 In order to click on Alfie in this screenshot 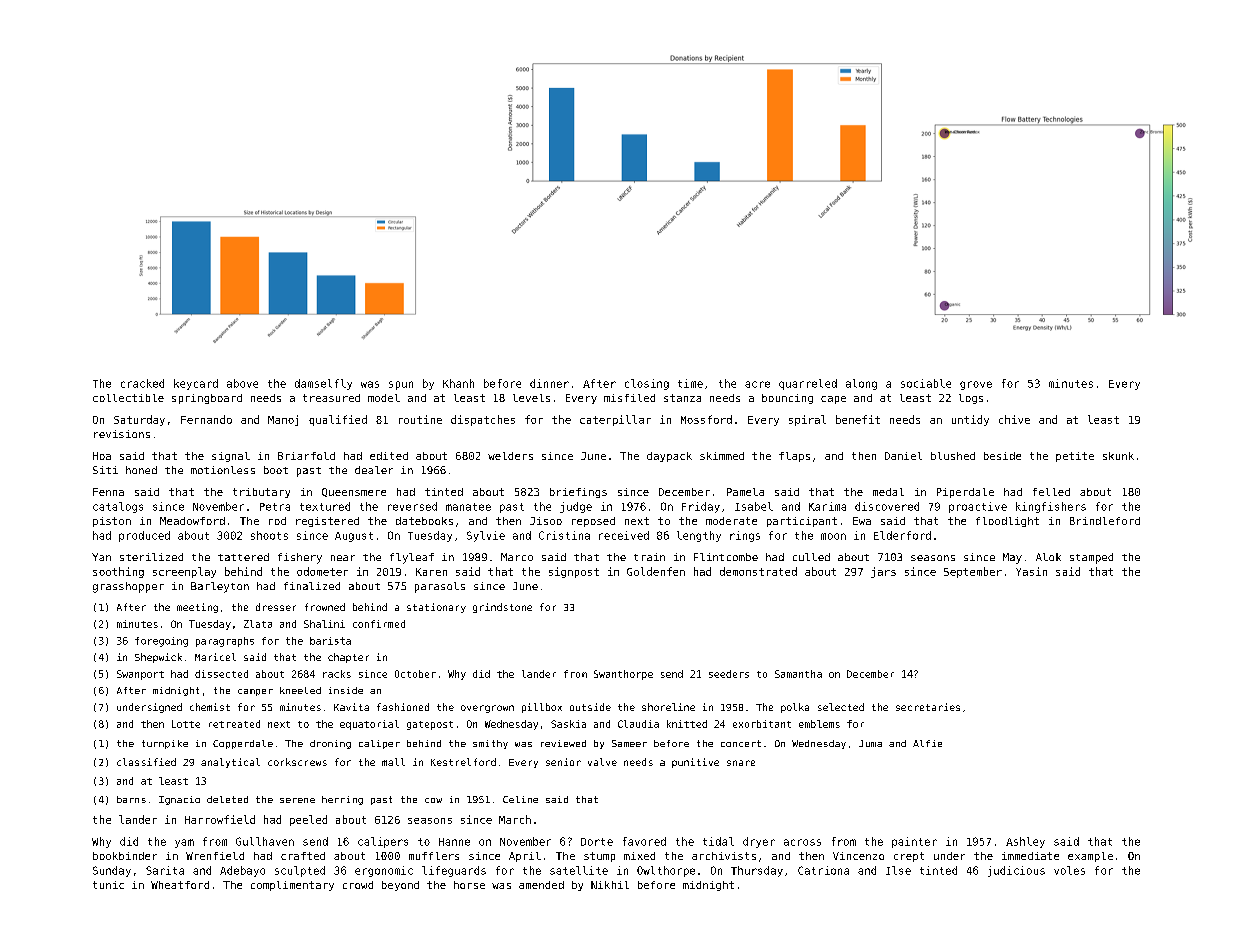, I will do `click(927, 743)`.
